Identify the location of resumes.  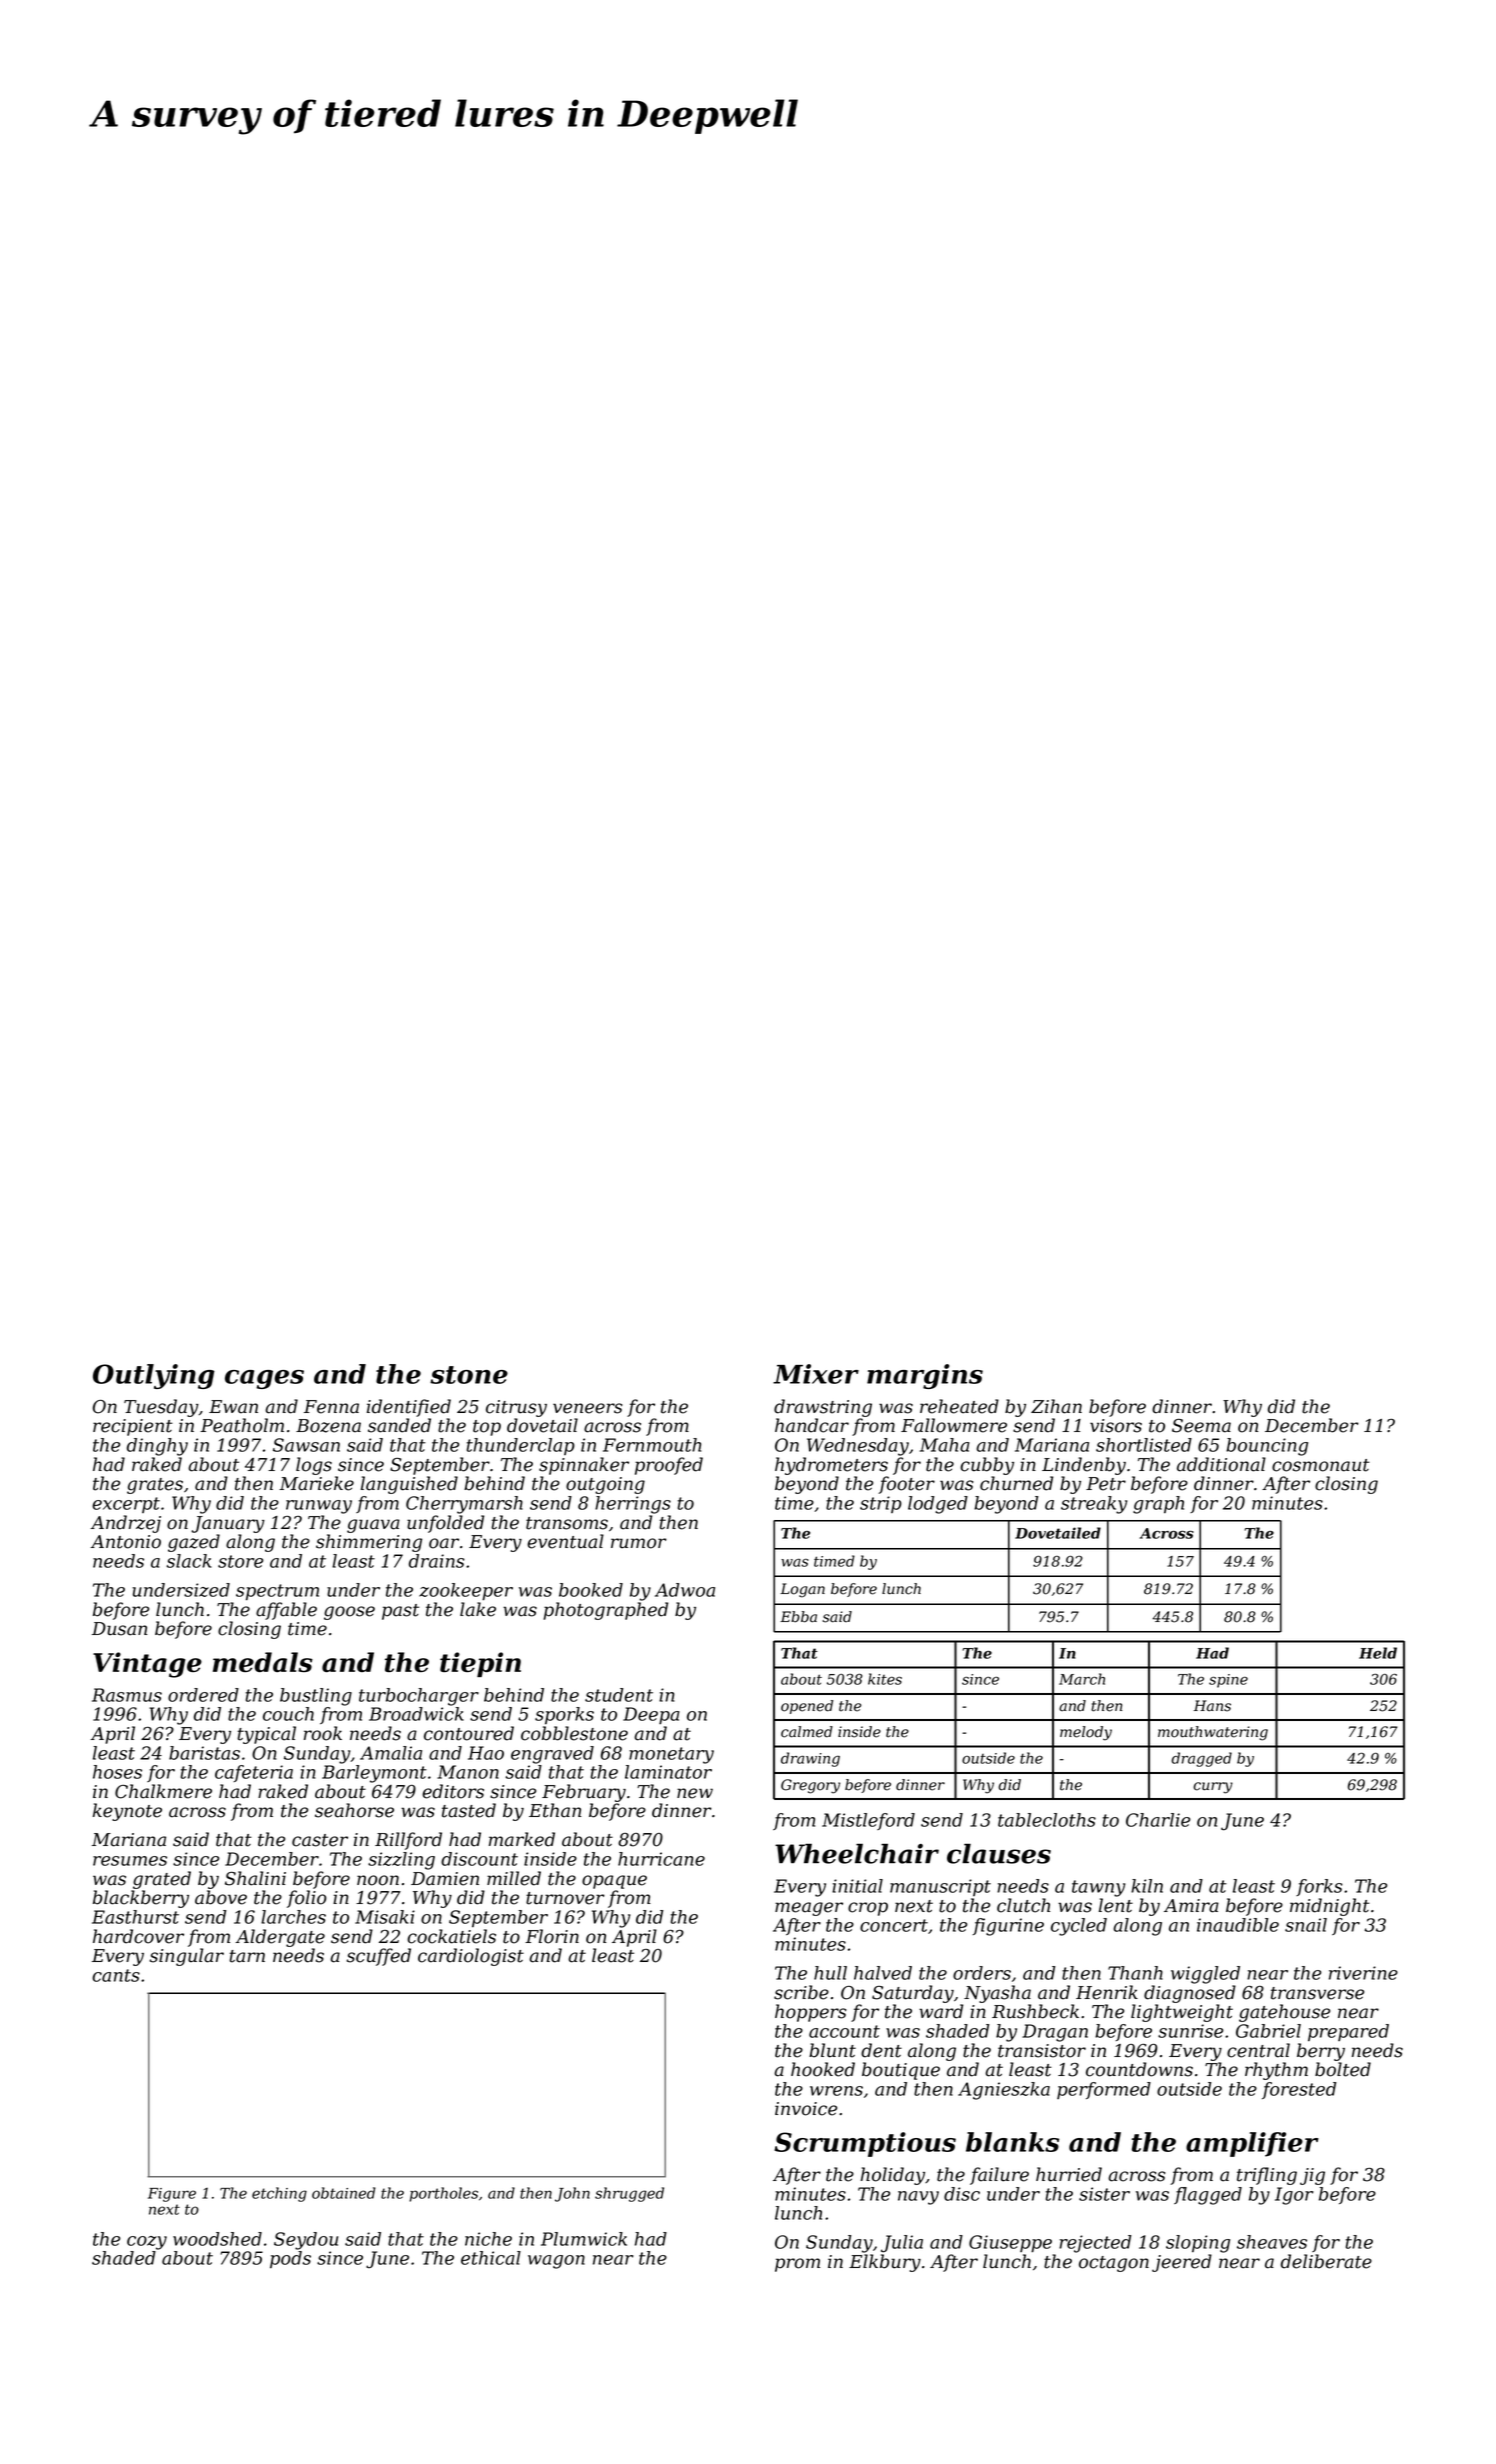
(130, 1861).
